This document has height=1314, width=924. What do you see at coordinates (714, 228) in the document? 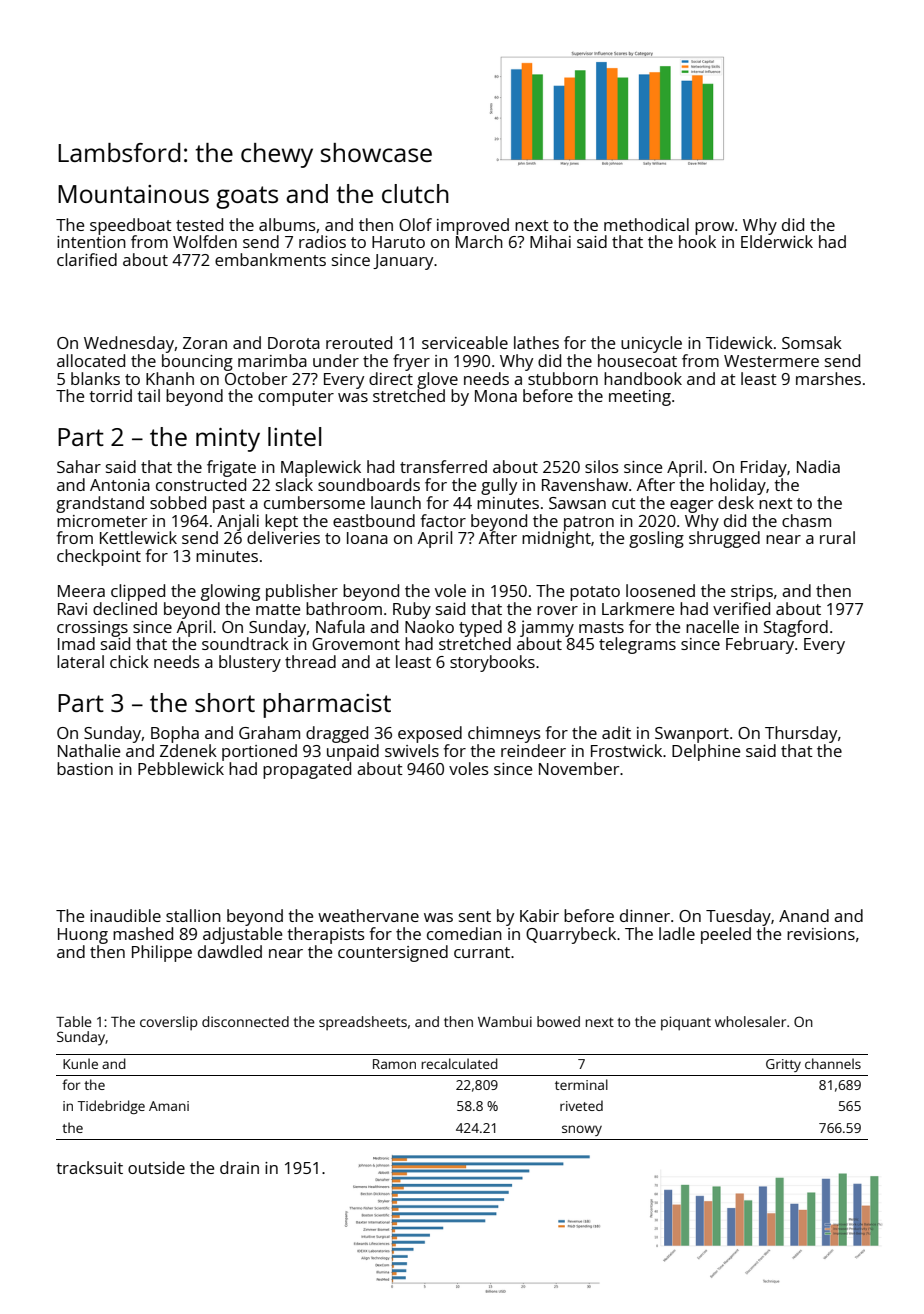
I see `prow` at bounding box center [714, 228].
